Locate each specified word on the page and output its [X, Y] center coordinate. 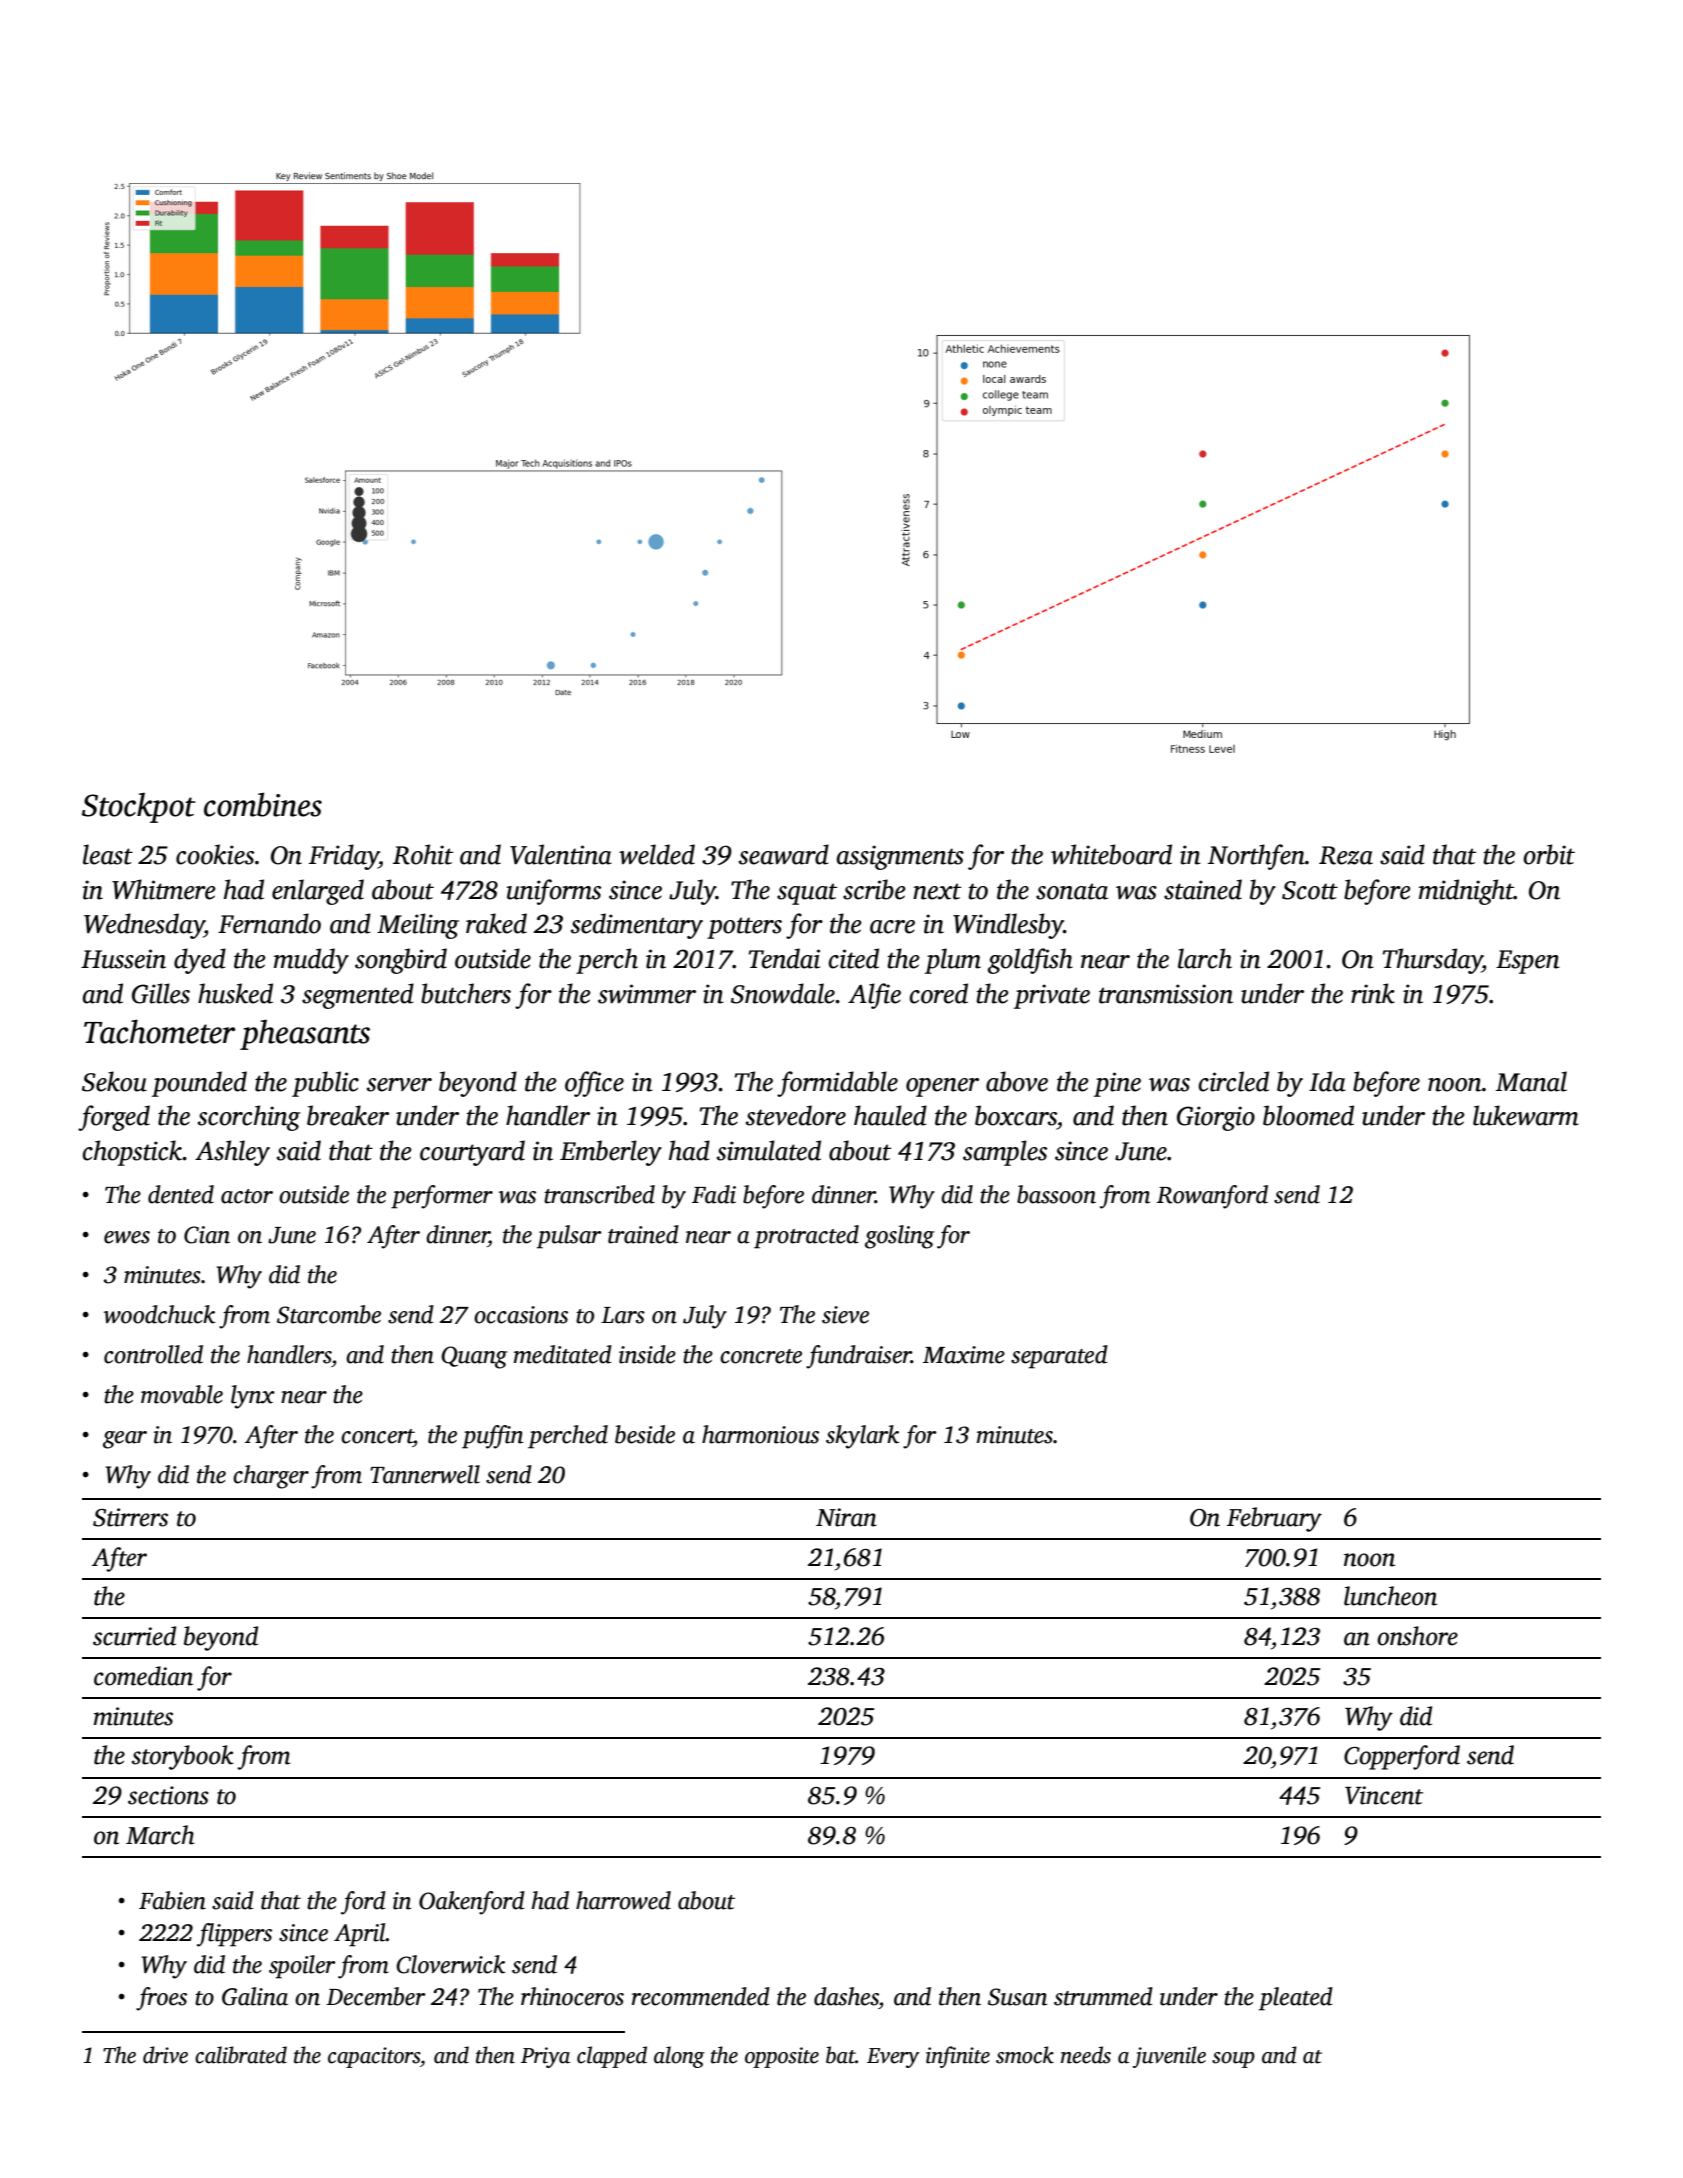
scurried [134, 1636]
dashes [846, 1996]
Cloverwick [450, 1964]
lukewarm [1526, 1115]
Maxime [964, 1355]
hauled [890, 1115]
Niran [846, 1517]
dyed [200, 961]
